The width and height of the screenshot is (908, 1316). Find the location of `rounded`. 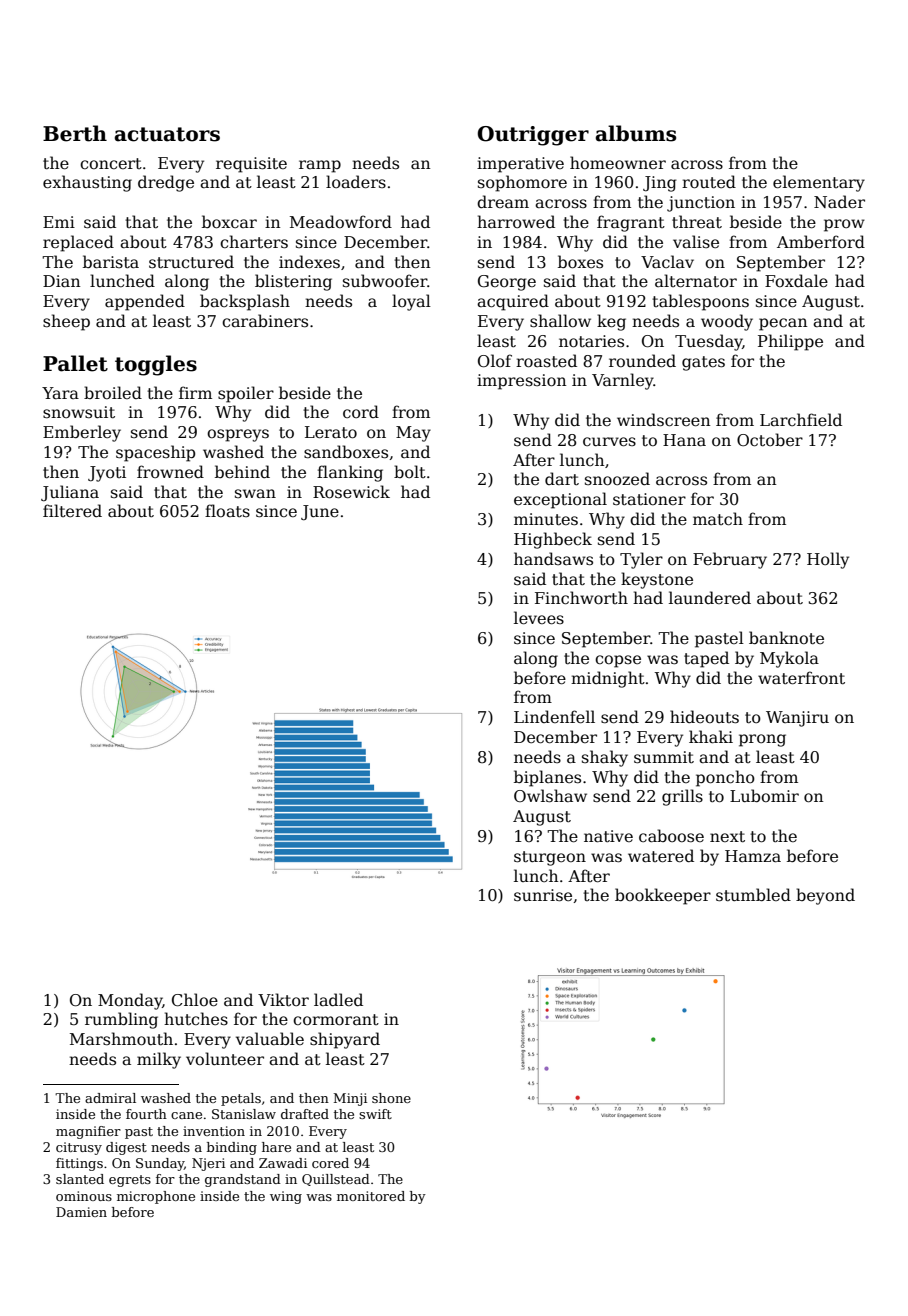

rounded is located at coordinates (642, 361).
